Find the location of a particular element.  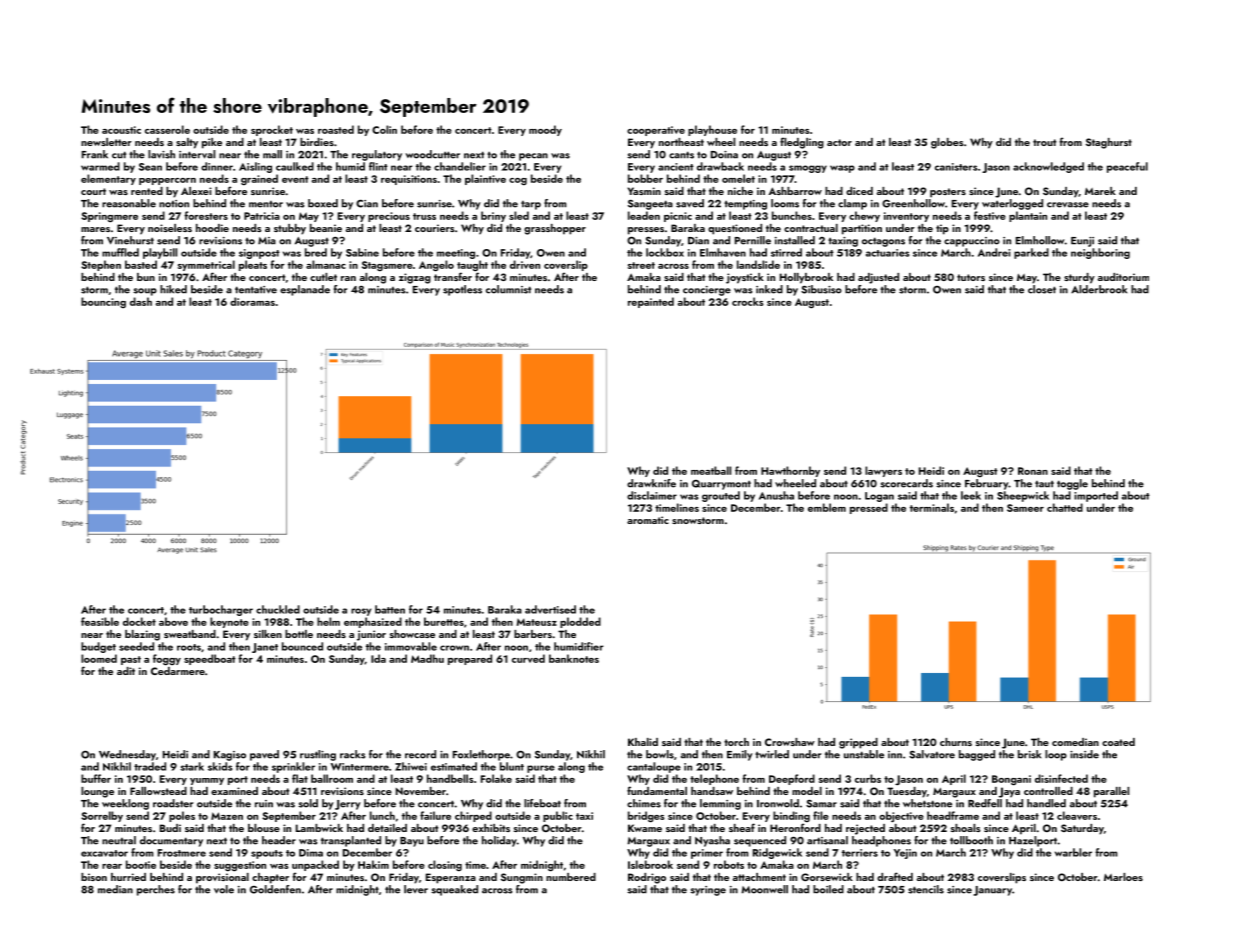

blouse is located at coordinates (264, 828).
